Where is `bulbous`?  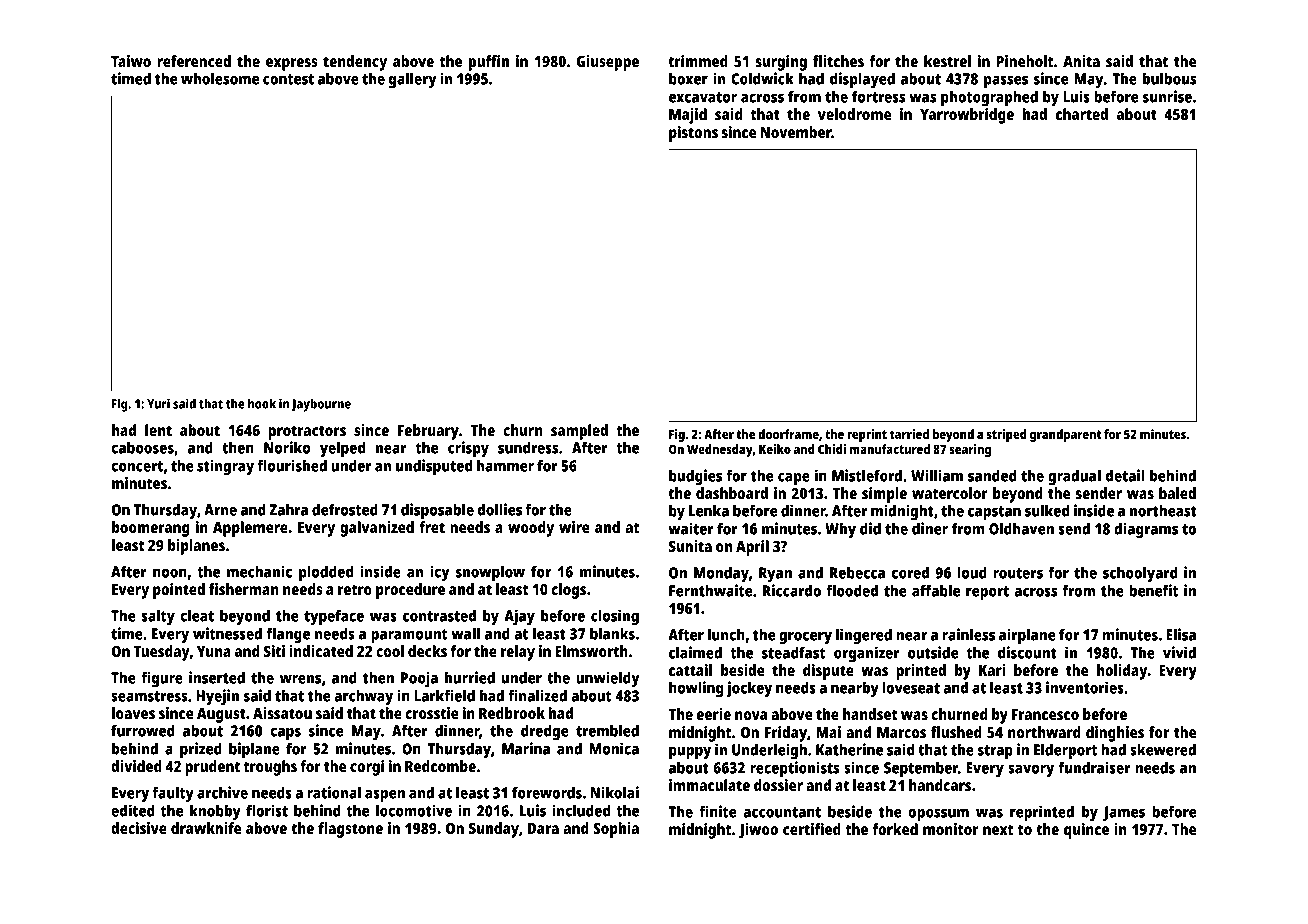
bulbous is located at coordinates (1169, 78).
